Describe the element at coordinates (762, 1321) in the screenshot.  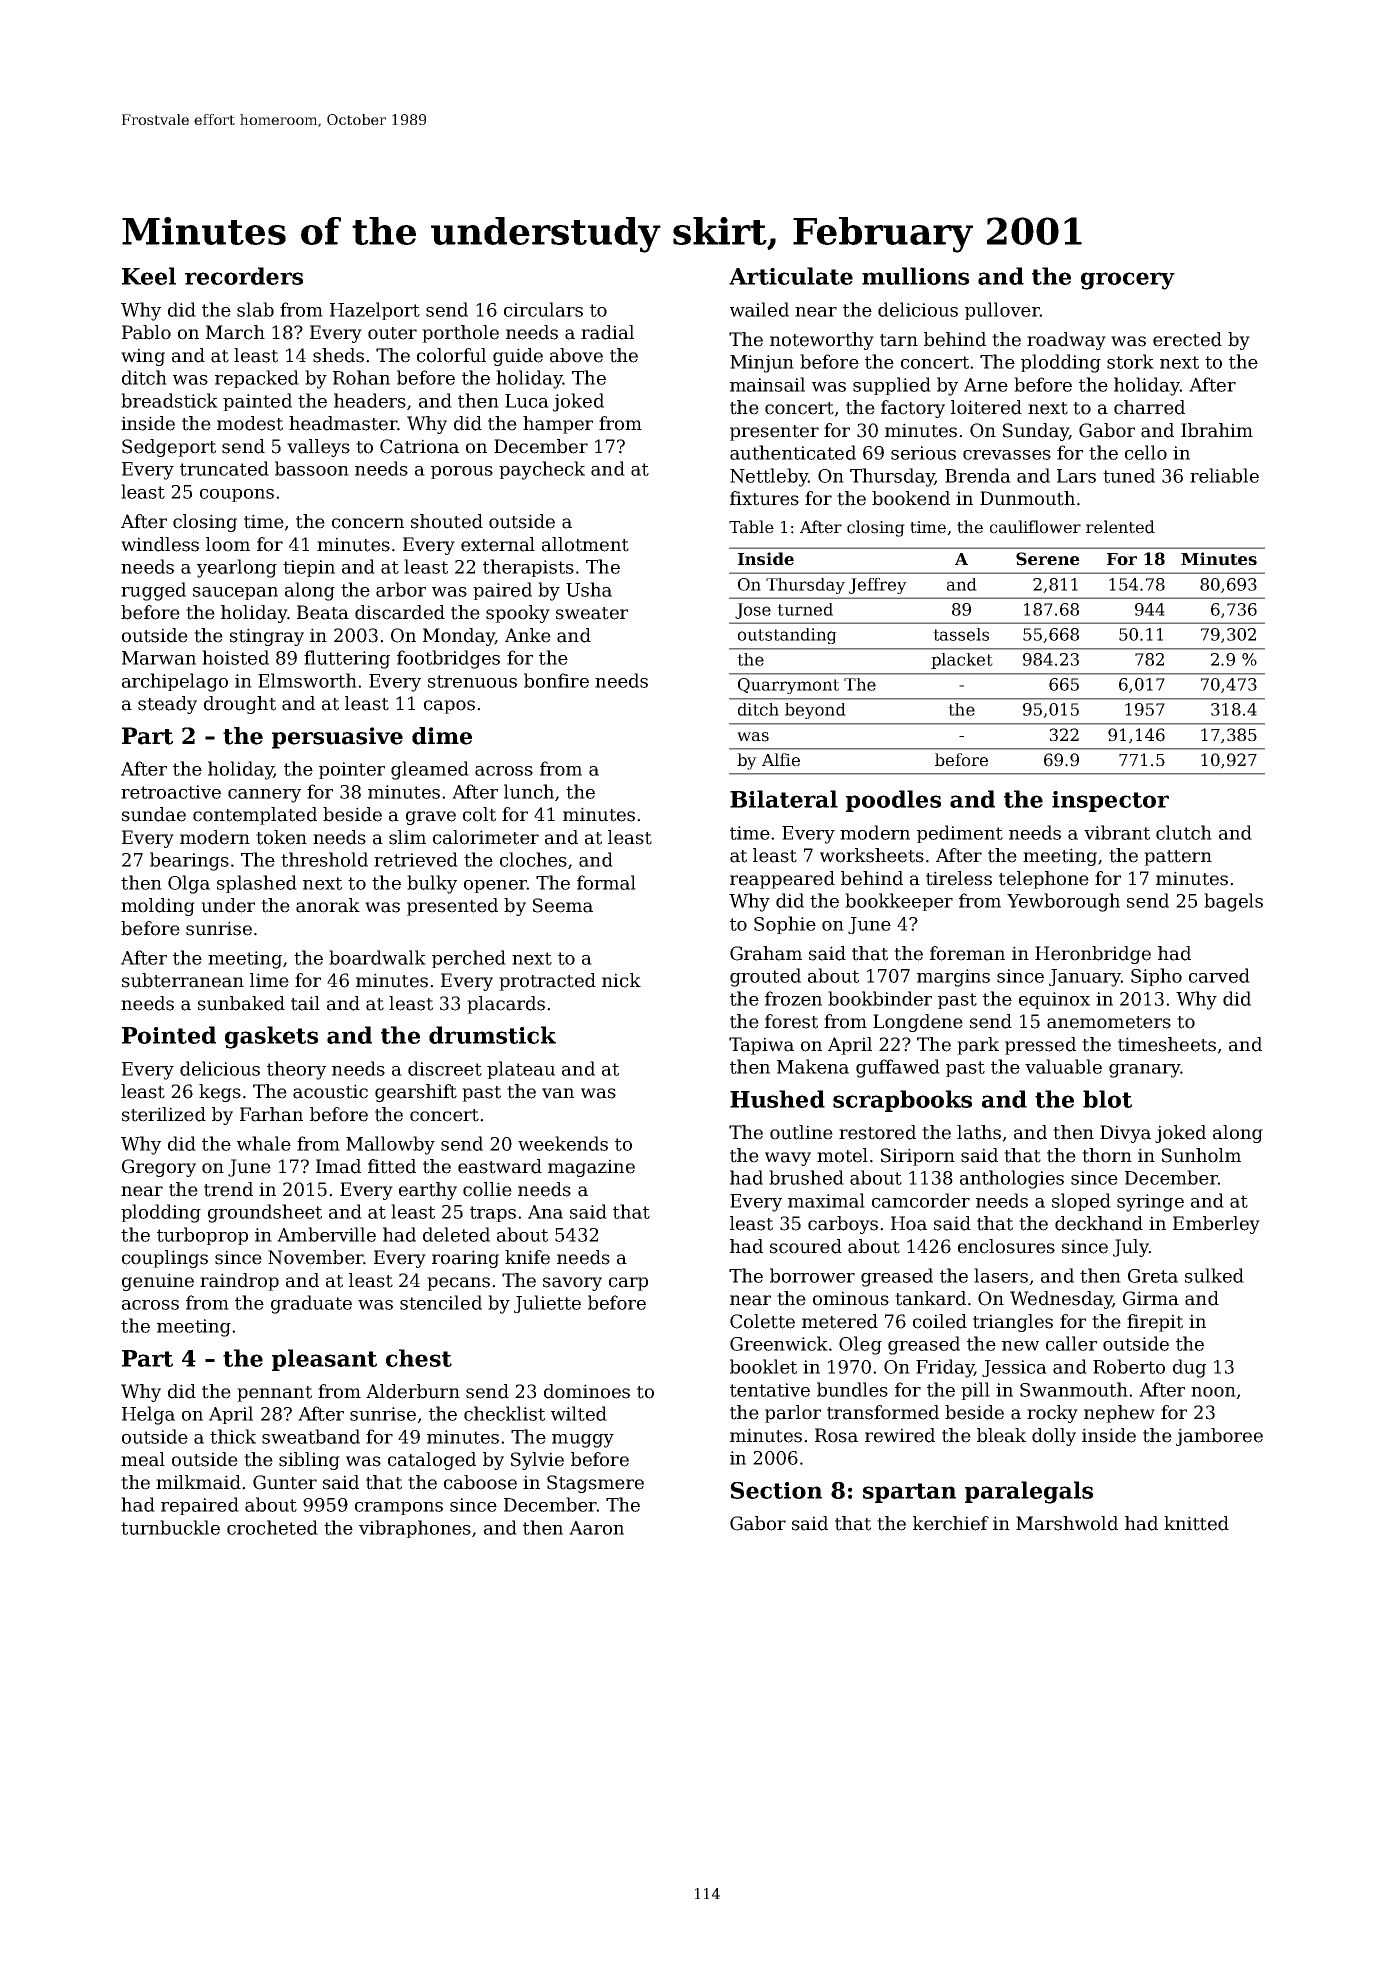
I see `Colette` at that location.
